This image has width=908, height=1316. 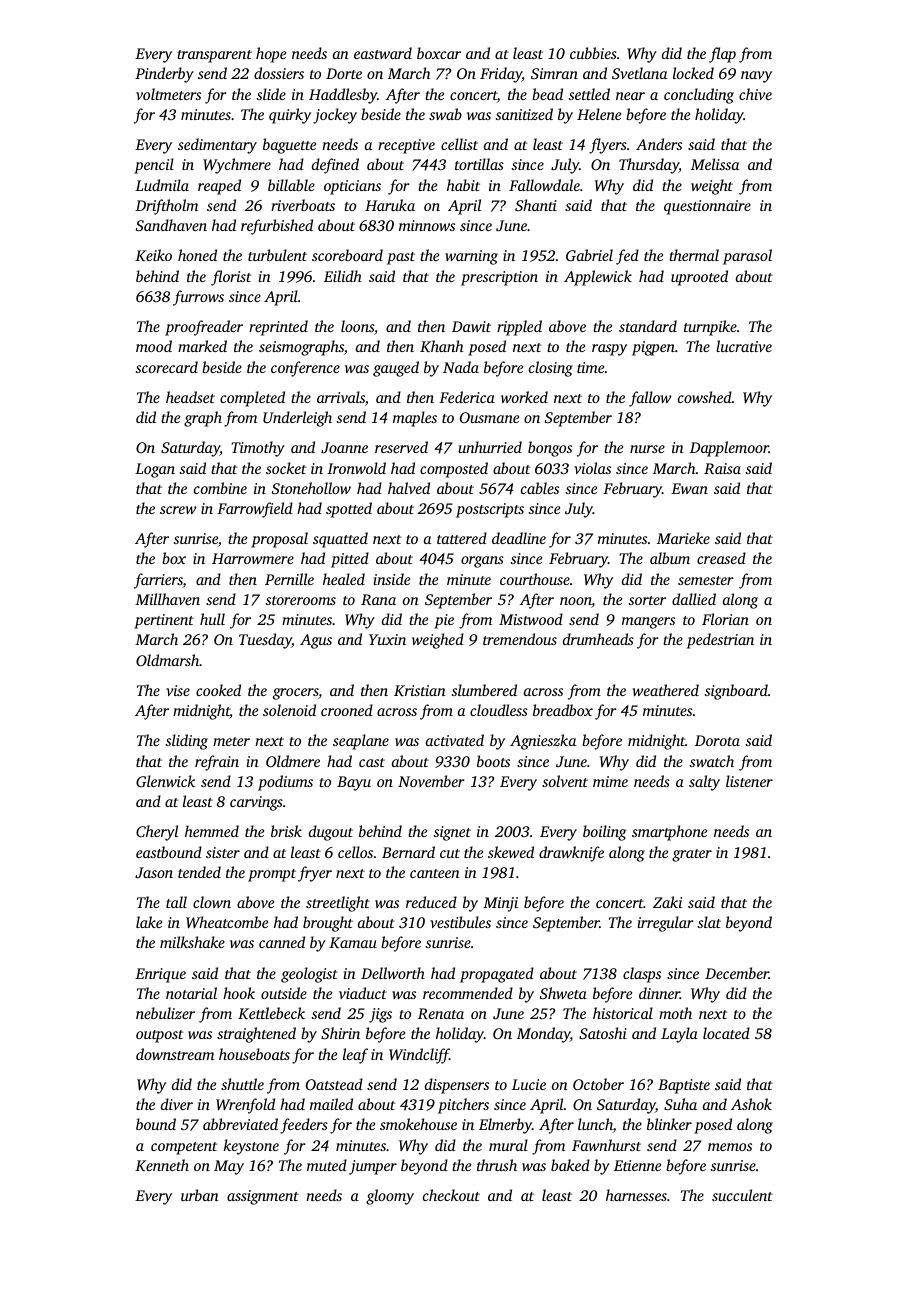 What do you see at coordinates (636, 1195) in the image?
I see `harnesses` at bounding box center [636, 1195].
